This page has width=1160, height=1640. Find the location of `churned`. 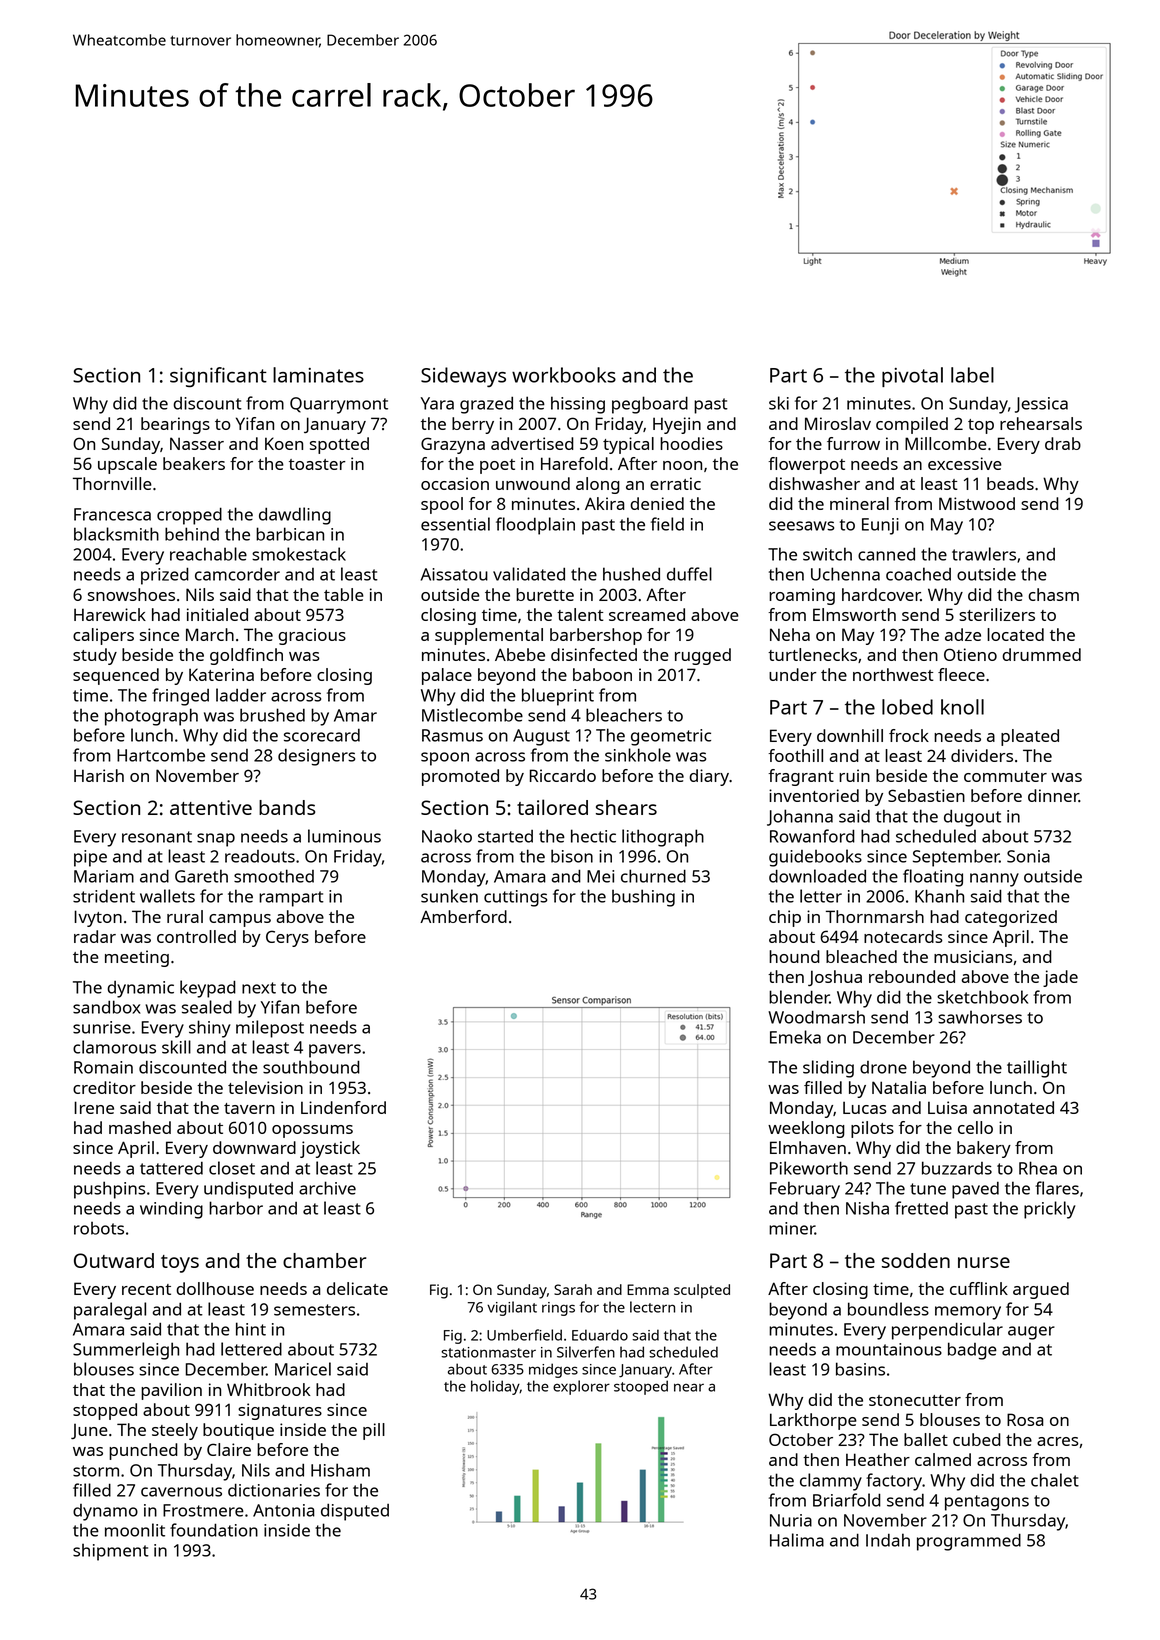

churned is located at coordinates (653, 876).
